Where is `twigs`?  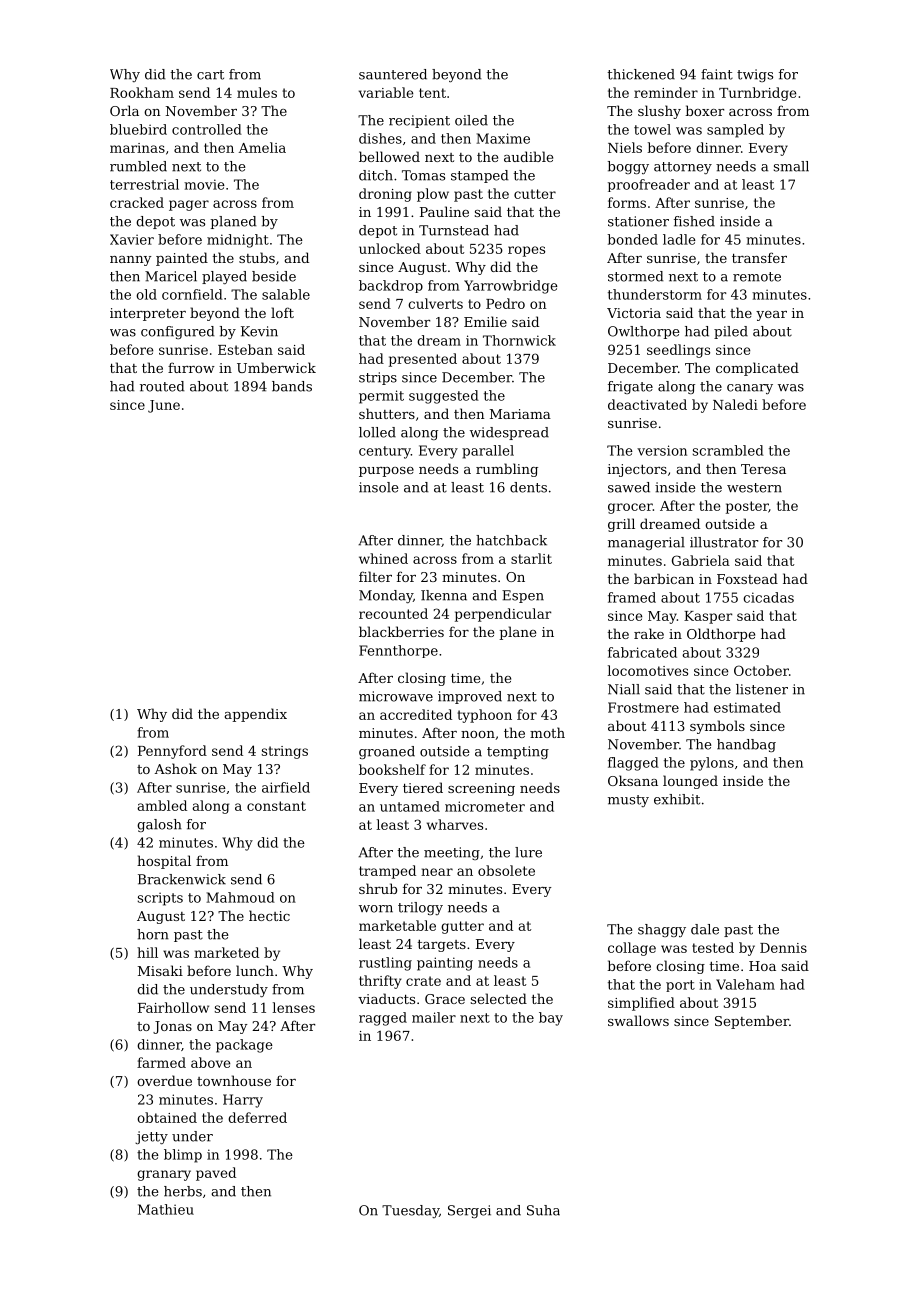 twigs is located at coordinates (755, 75).
